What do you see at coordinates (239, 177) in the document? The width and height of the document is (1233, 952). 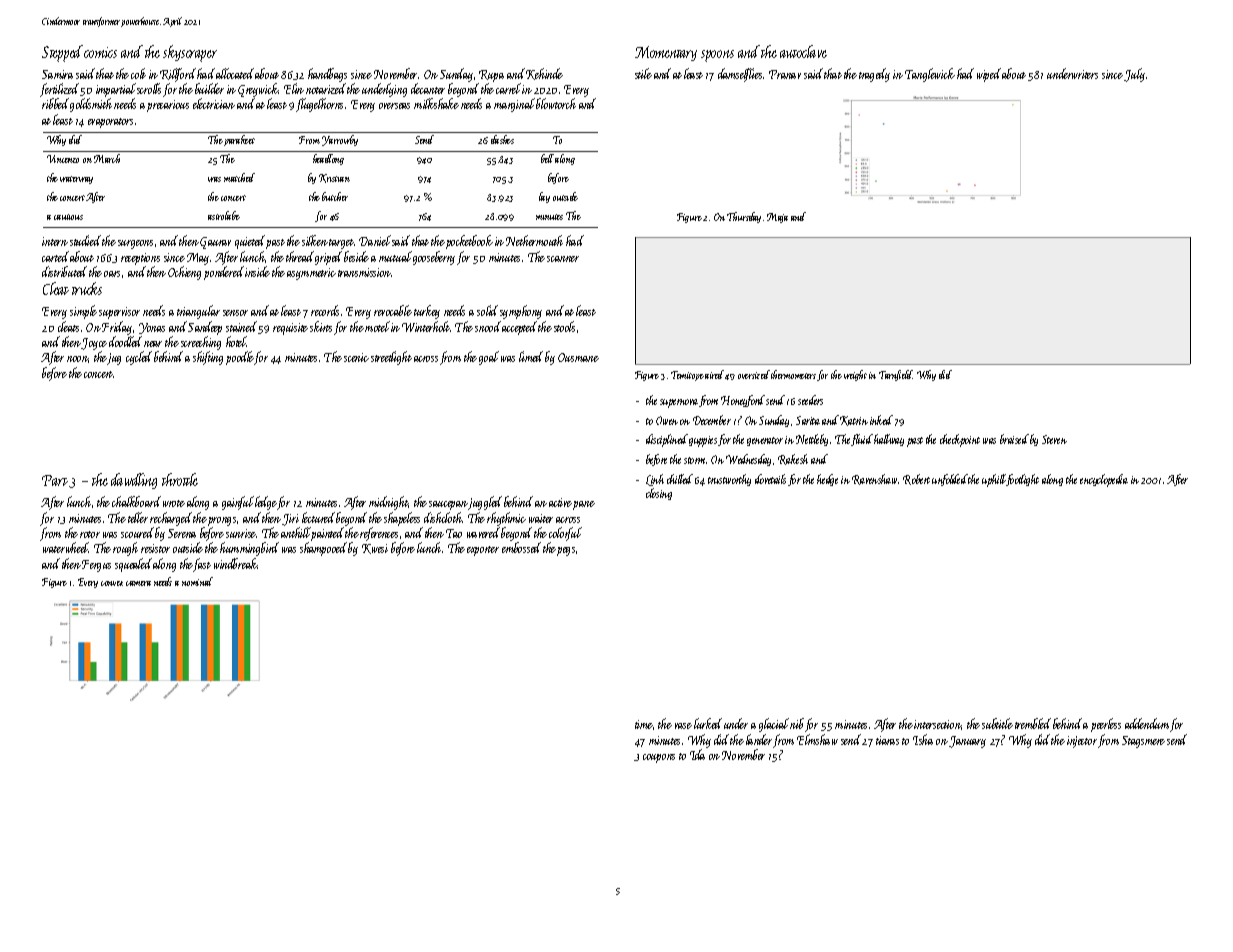 I see `matched` at bounding box center [239, 177].
